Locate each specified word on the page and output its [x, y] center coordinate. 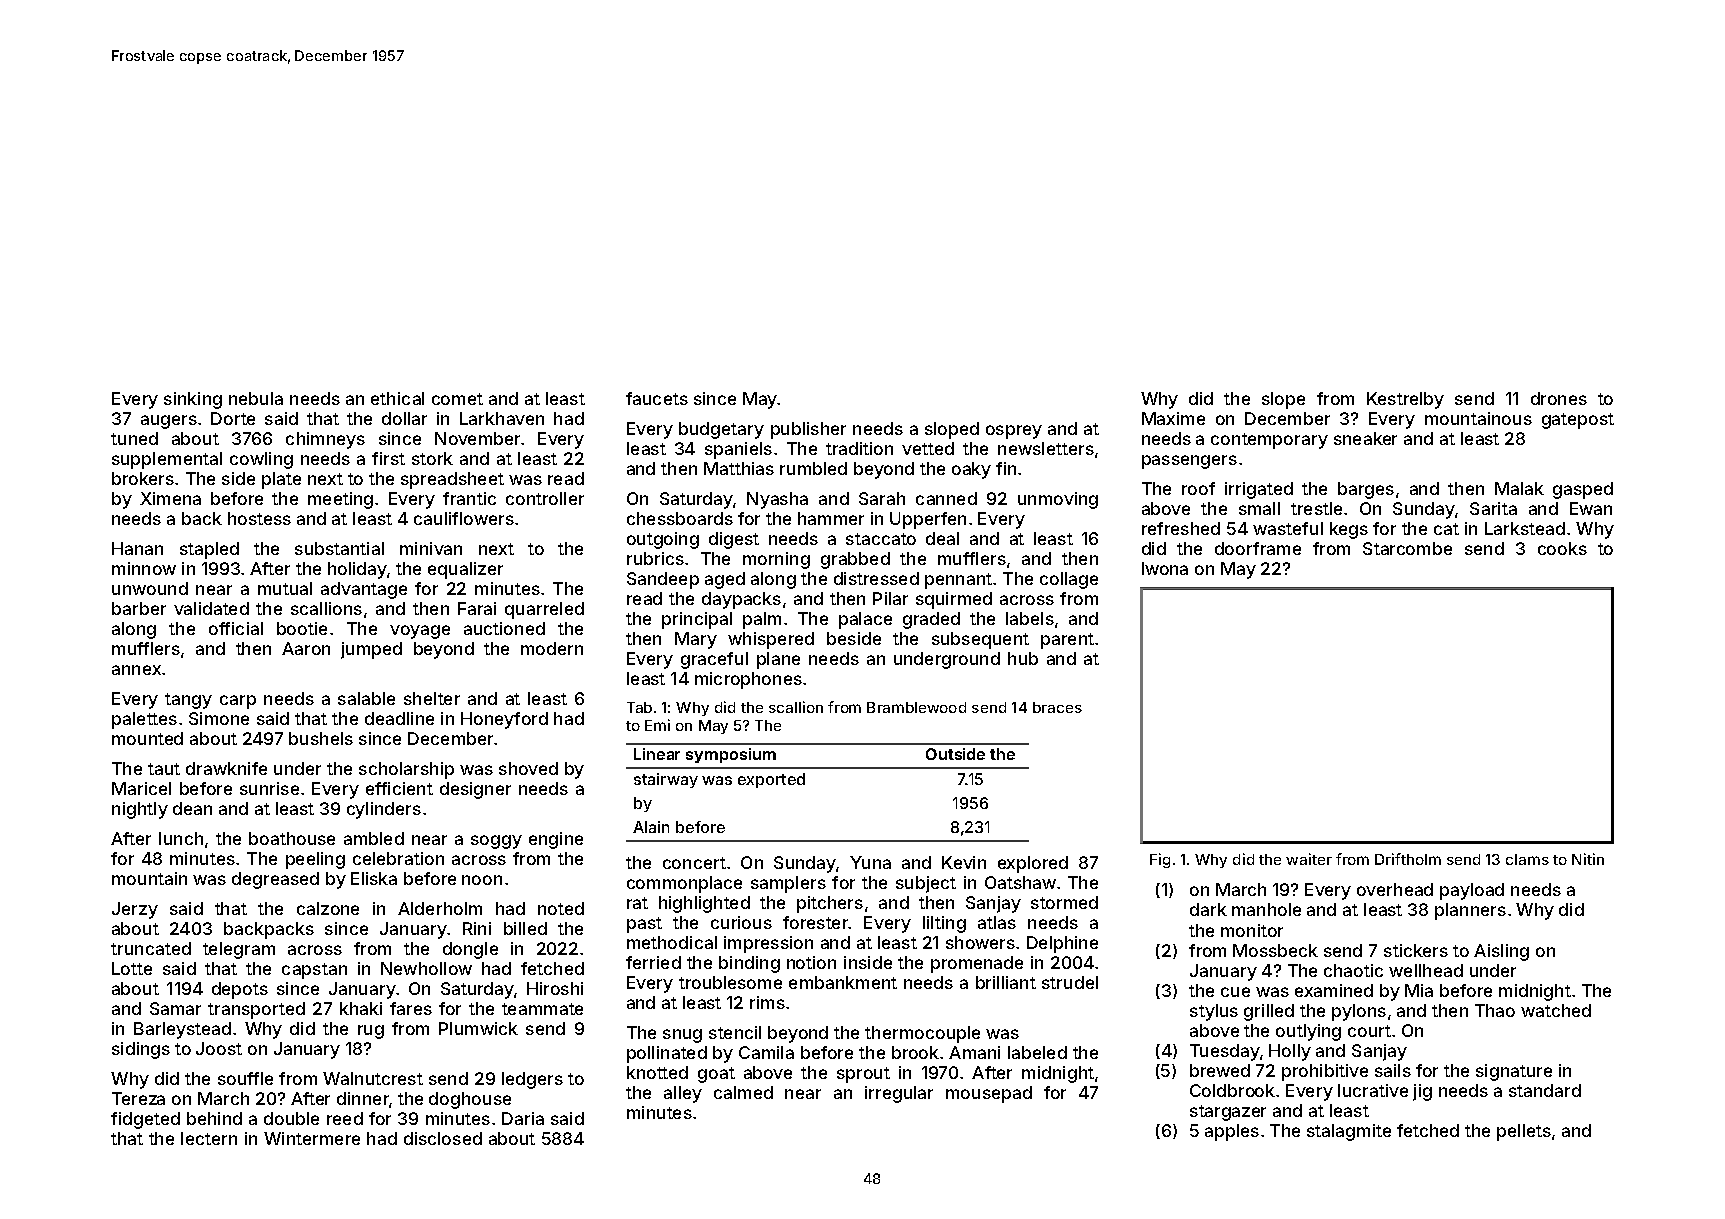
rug [371, 1032]
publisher [808, 430]
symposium [731, 755]
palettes [144, 720]
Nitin [1588, 859]
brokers [143, 478]
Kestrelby [1405, 400]
